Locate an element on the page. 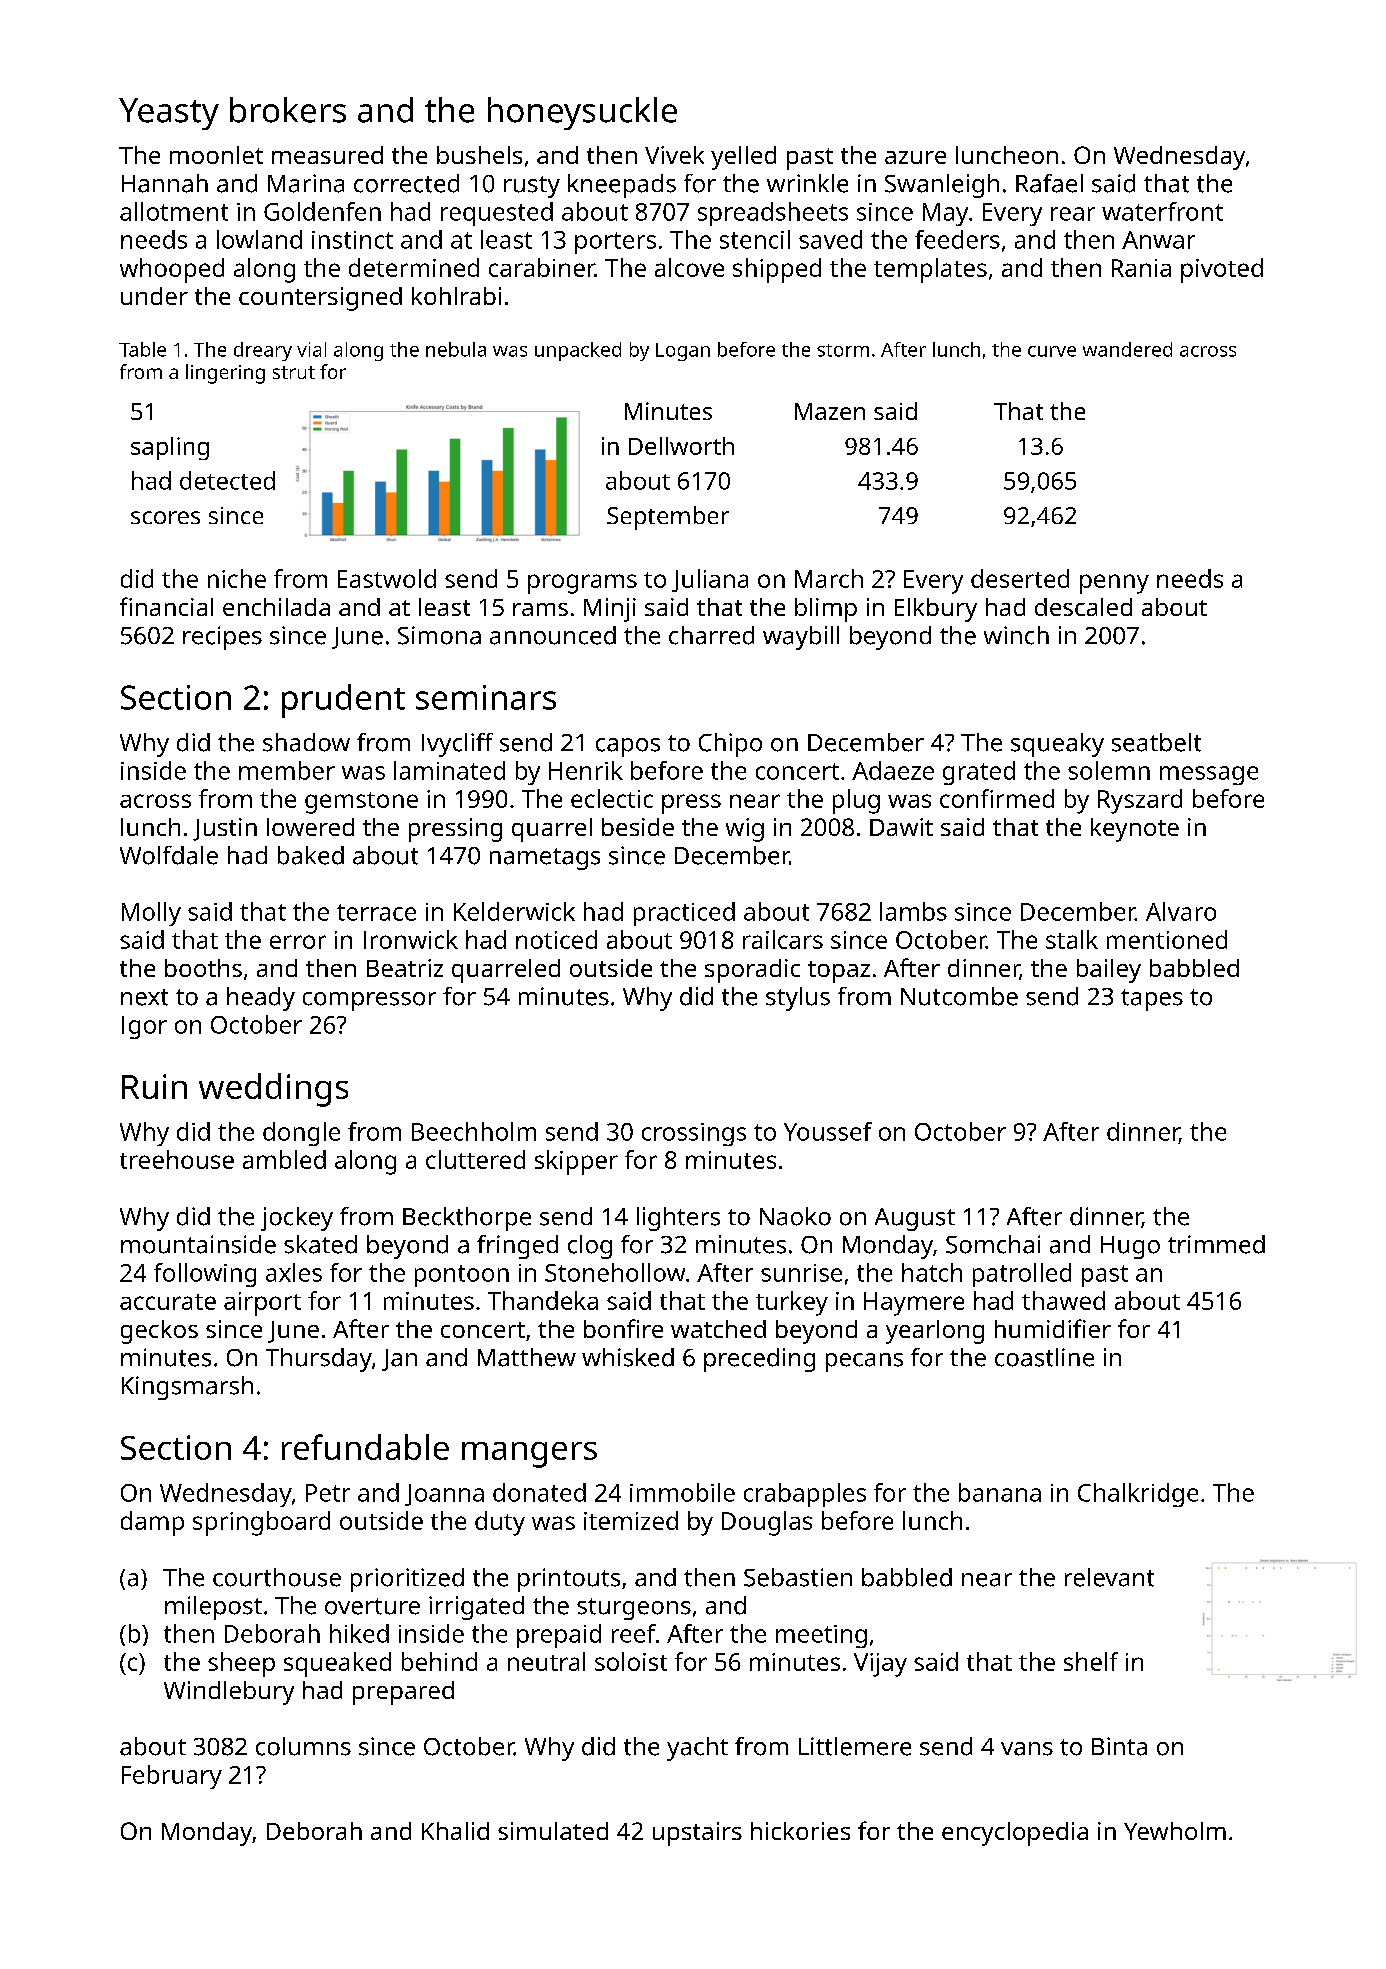 Image resolution: width=1386 pixels, height=1969 pixels. wandered is located at coordinates (1127, 349).
